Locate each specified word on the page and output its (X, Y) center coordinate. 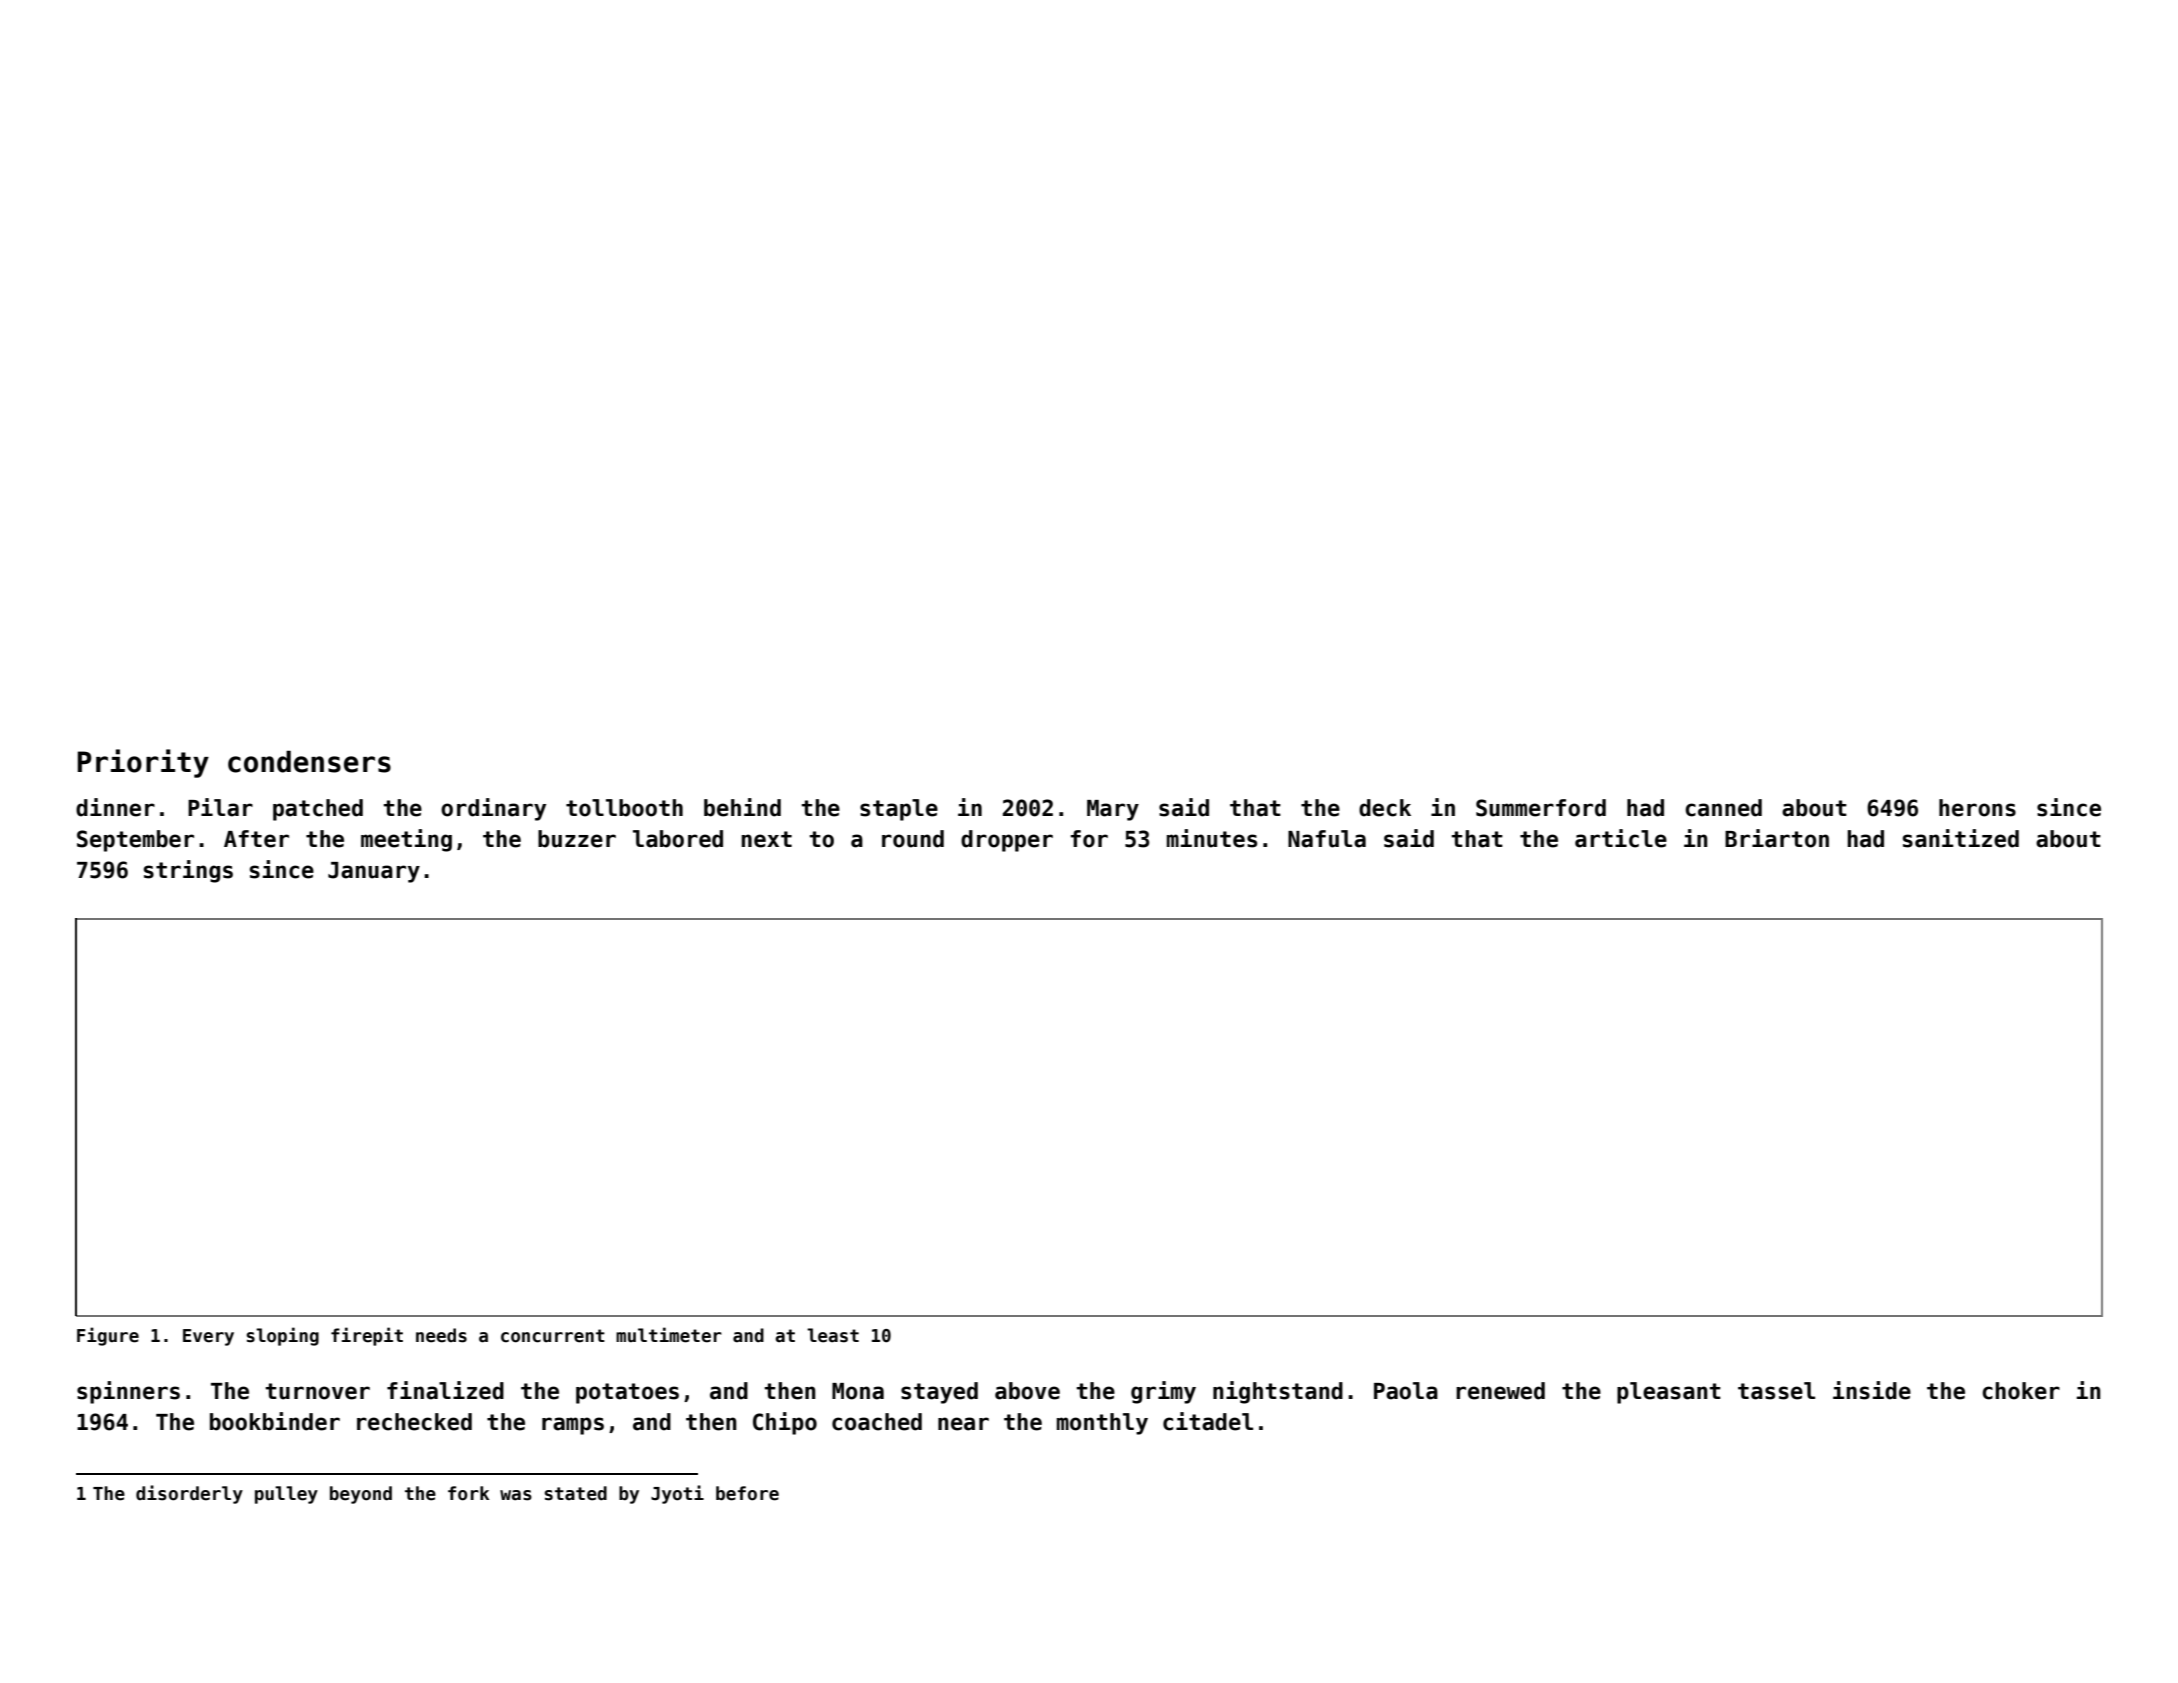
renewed (1500, 1391)
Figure (108, 1336)
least (833, 1335)
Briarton (1777, 838)
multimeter (669, 1335)
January (374, 872)
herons (1977, 808)
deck (1385, 808)
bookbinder (275, 1421)
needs (441, 1335)
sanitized (1961, 838)
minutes (1212, 838)
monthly (1102, 1424)
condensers (309, 761)
